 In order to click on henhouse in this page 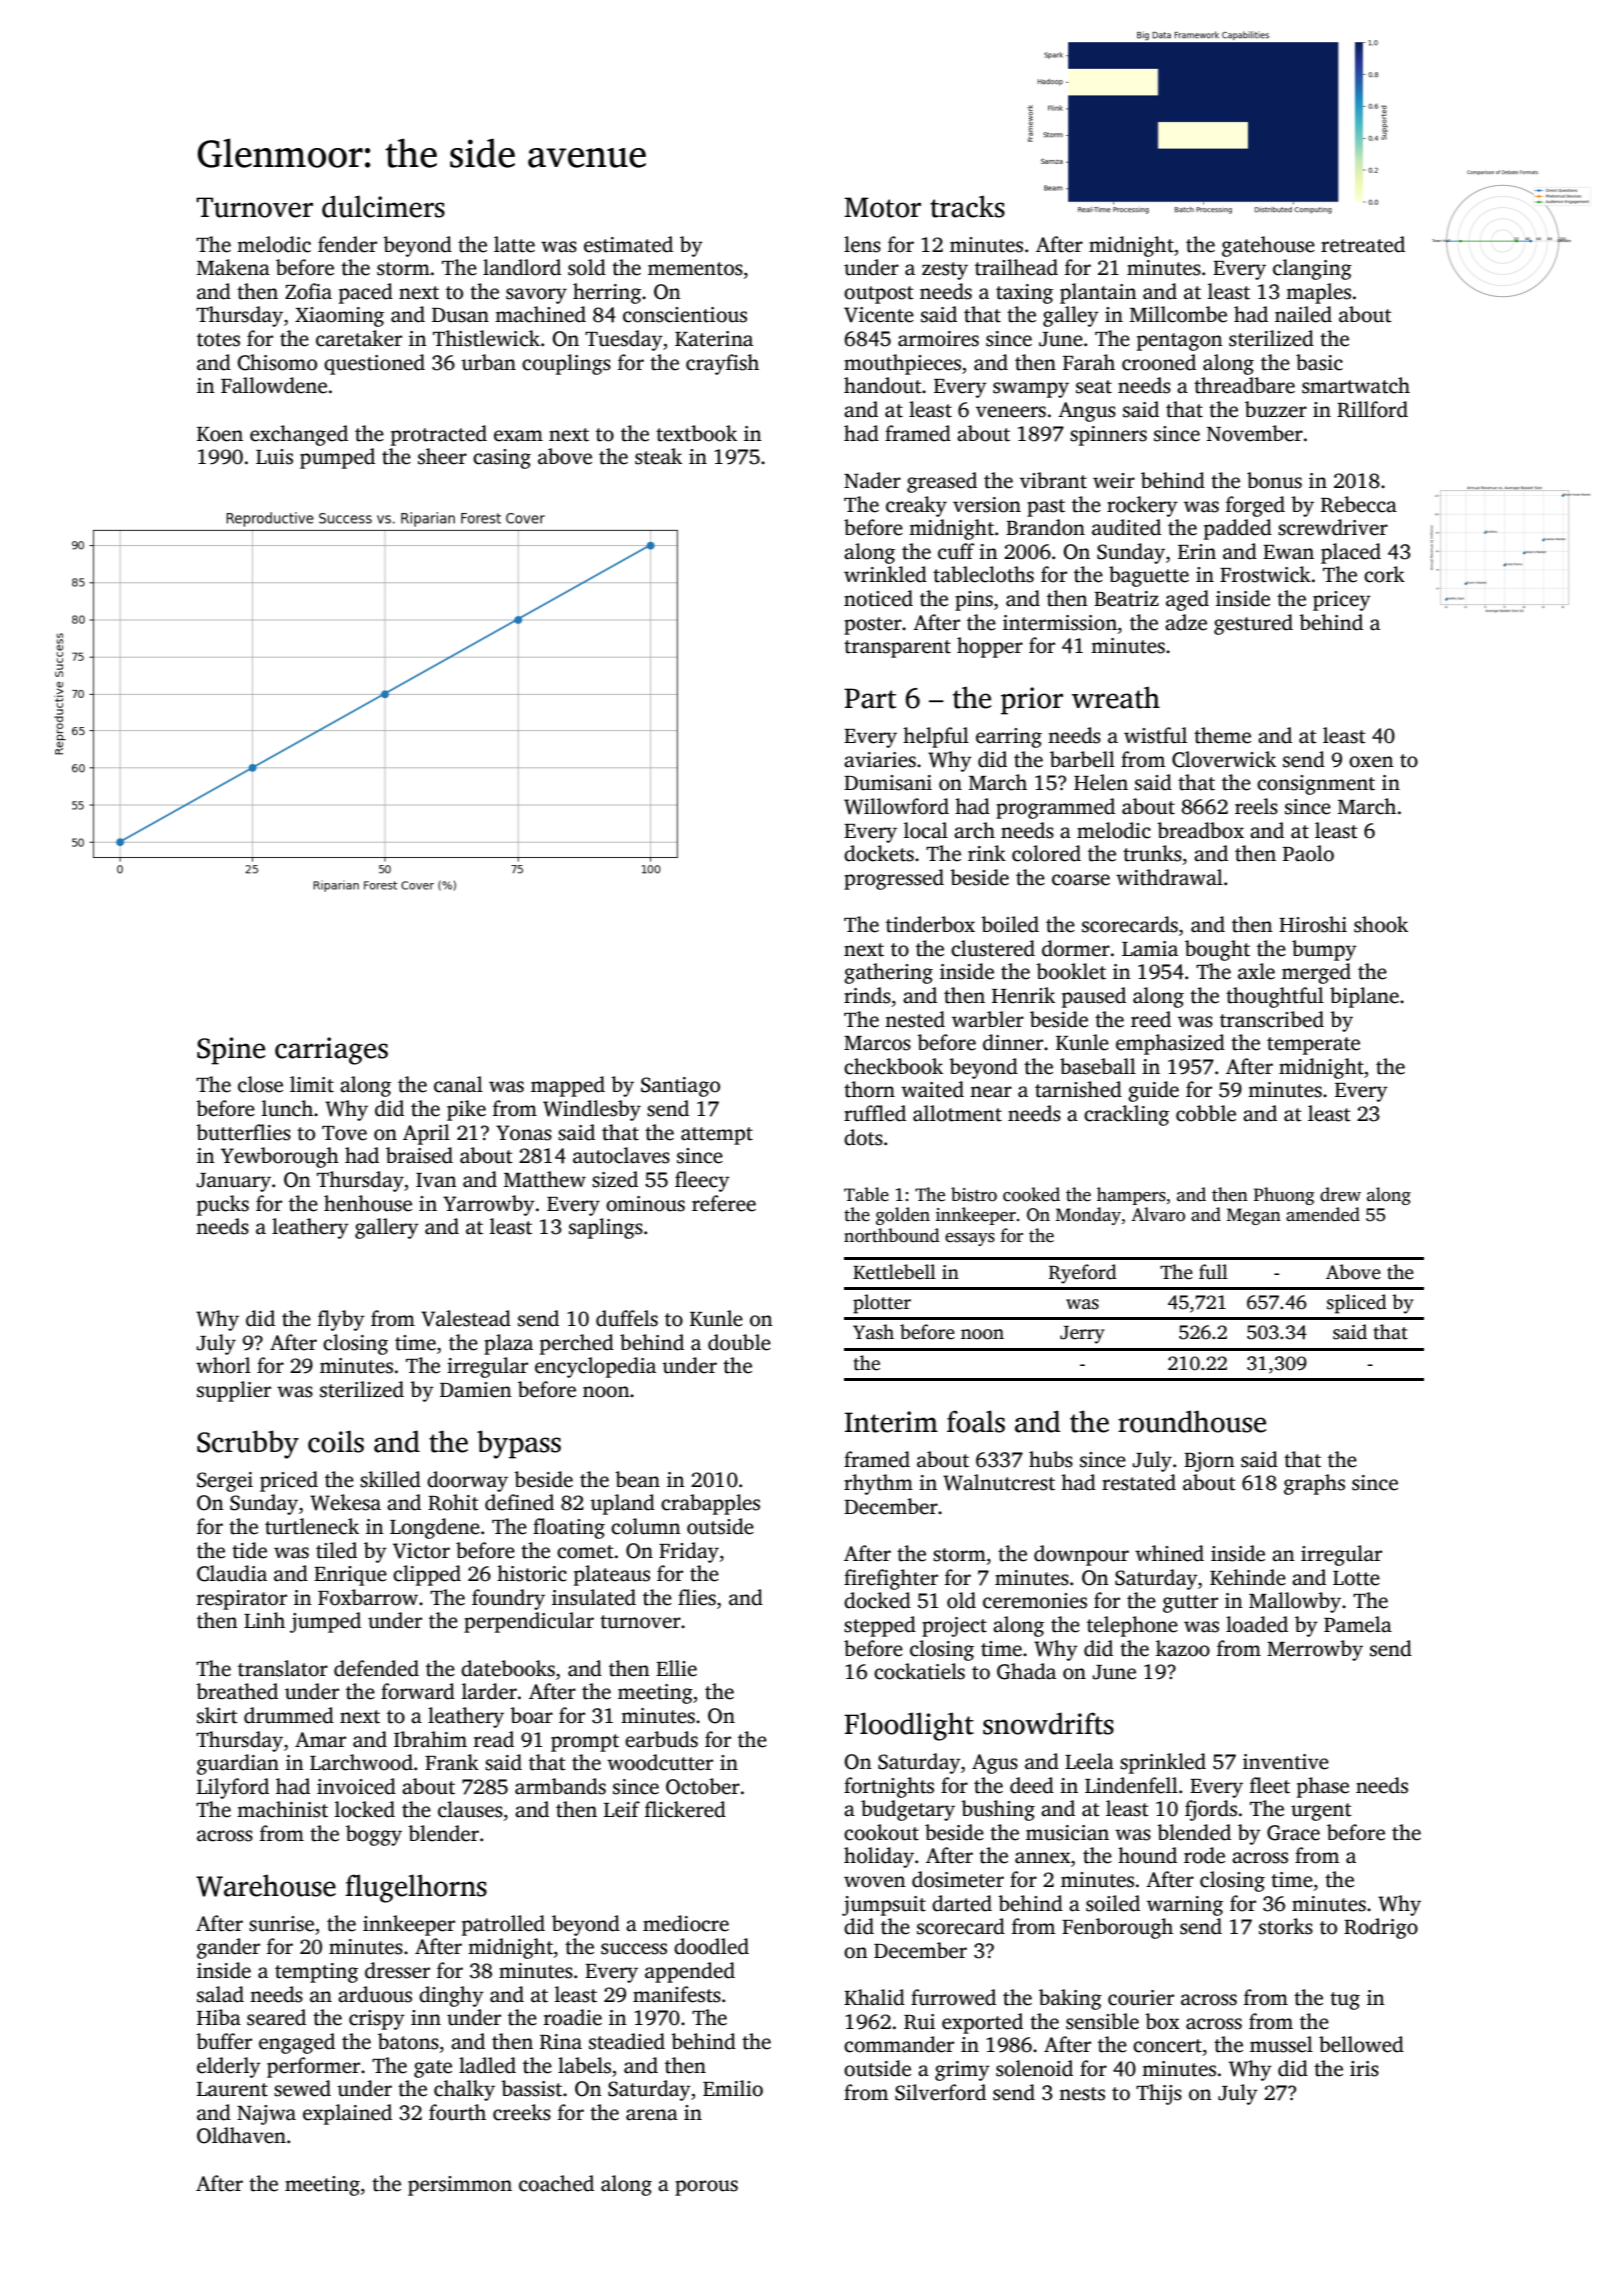, I will do `click(368, 1203)`.
